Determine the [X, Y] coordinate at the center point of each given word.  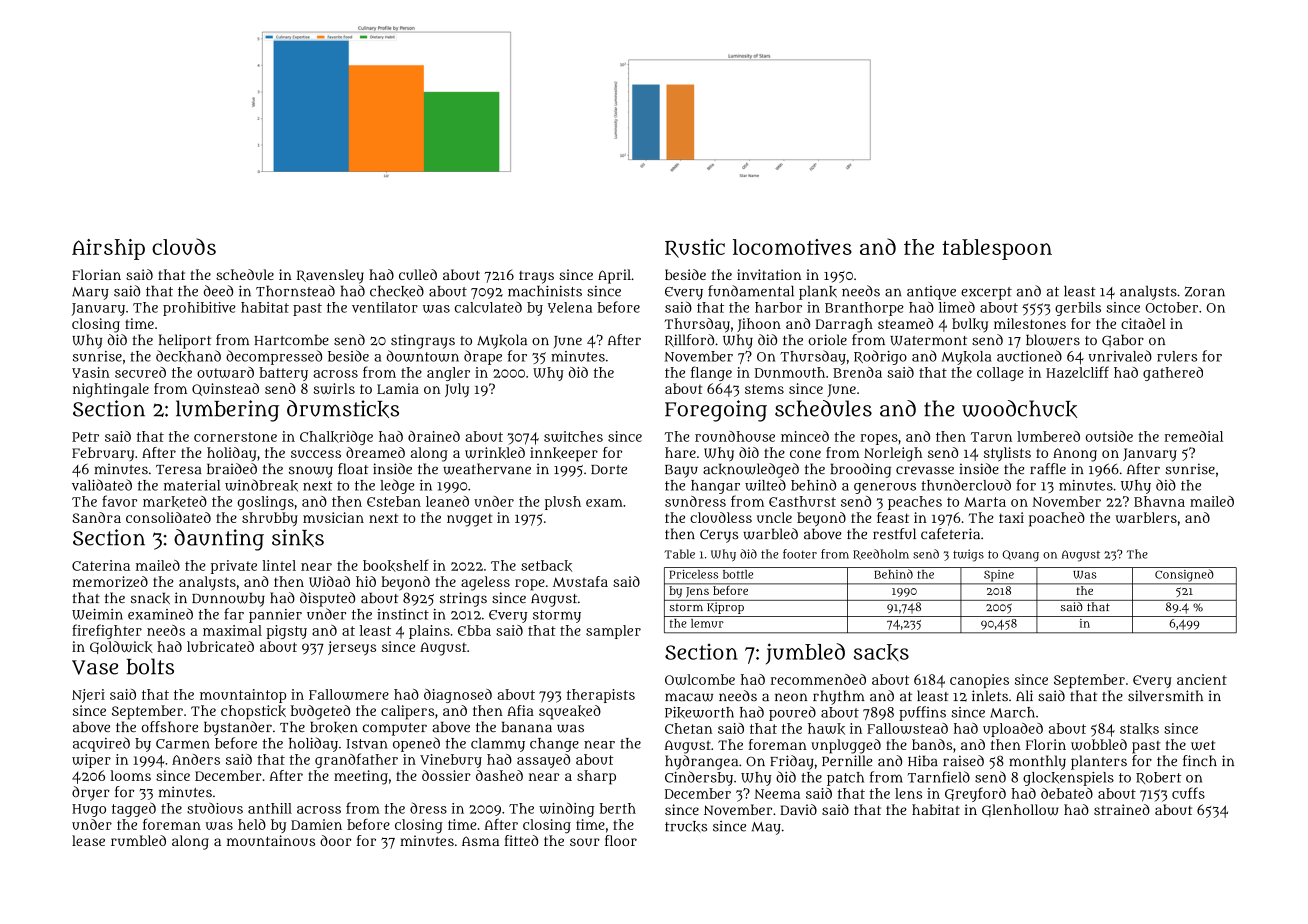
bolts [150, 666]
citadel [1143, 323]
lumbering [227, 411]
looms [130, 775]
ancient [1202, 679]
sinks [298, 538]
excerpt [986, 293]
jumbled [805, 654]
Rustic [695, 248]
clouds [184, 246]
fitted [521, 840]
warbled [770, 534]
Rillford [689, 340]
